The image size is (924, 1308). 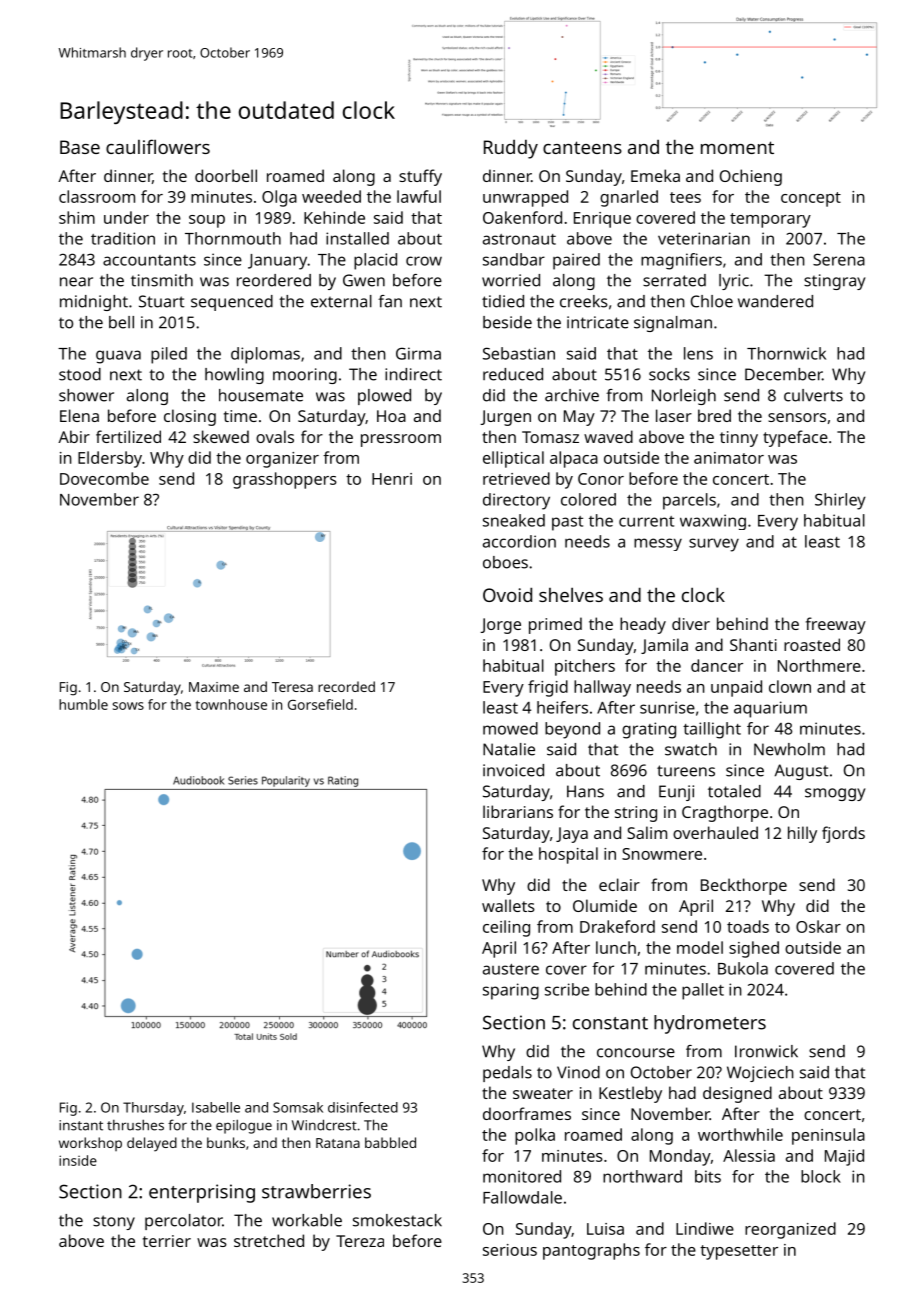 I want to click on wallets, so click(x=508, y=905).
